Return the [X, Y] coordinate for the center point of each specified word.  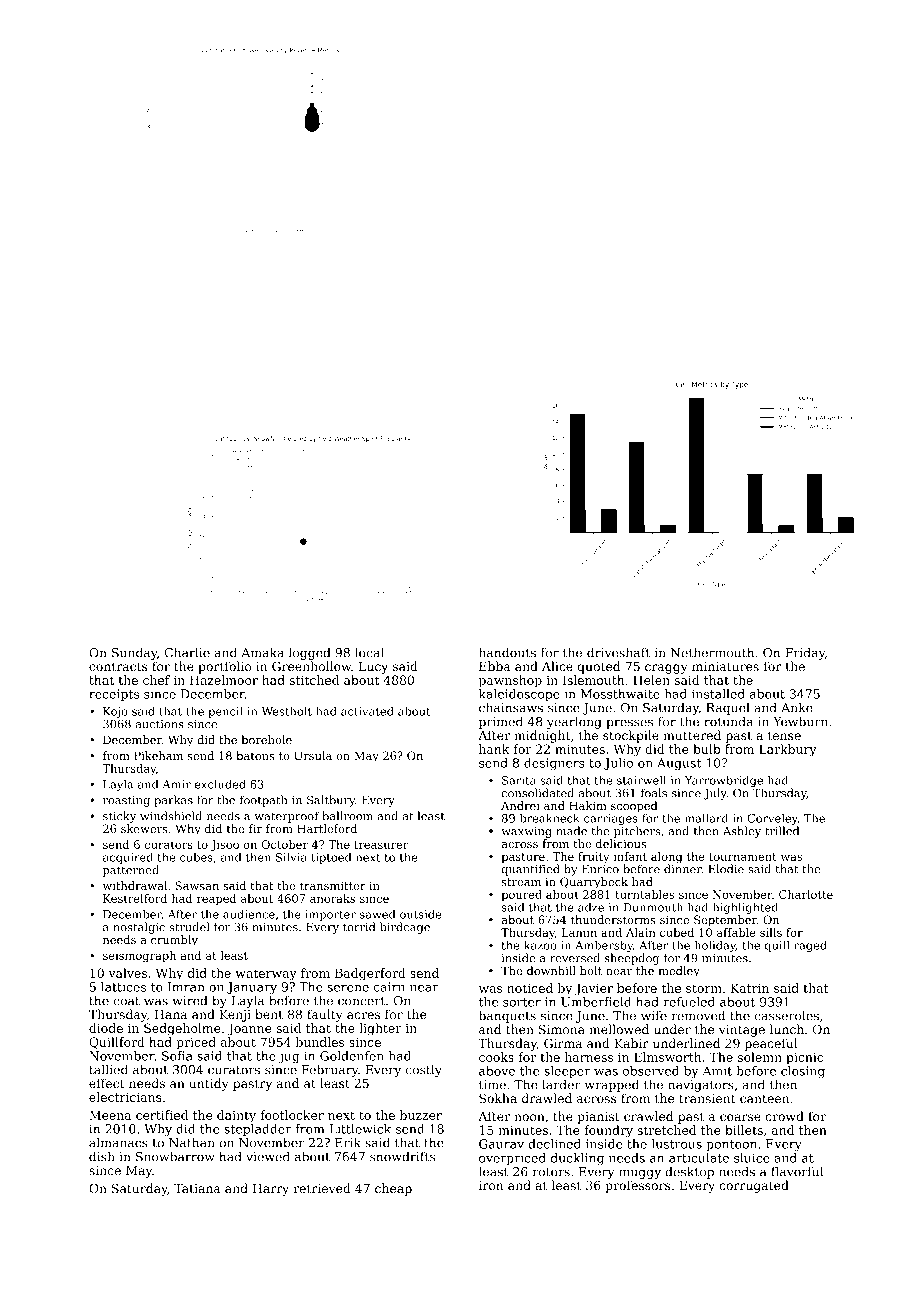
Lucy [373, 668]
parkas [173, 801]
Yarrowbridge [724, 781]
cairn [389, 987]
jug [289, 1057]
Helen [651, 680]
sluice [752, 1158]
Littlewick [360, 1129]
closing [803, 1072]
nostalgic [139, 928]
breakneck [550, 818]
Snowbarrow [175, 1156]
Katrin [750, 988]
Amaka [262, 652]
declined [554, 1144]
